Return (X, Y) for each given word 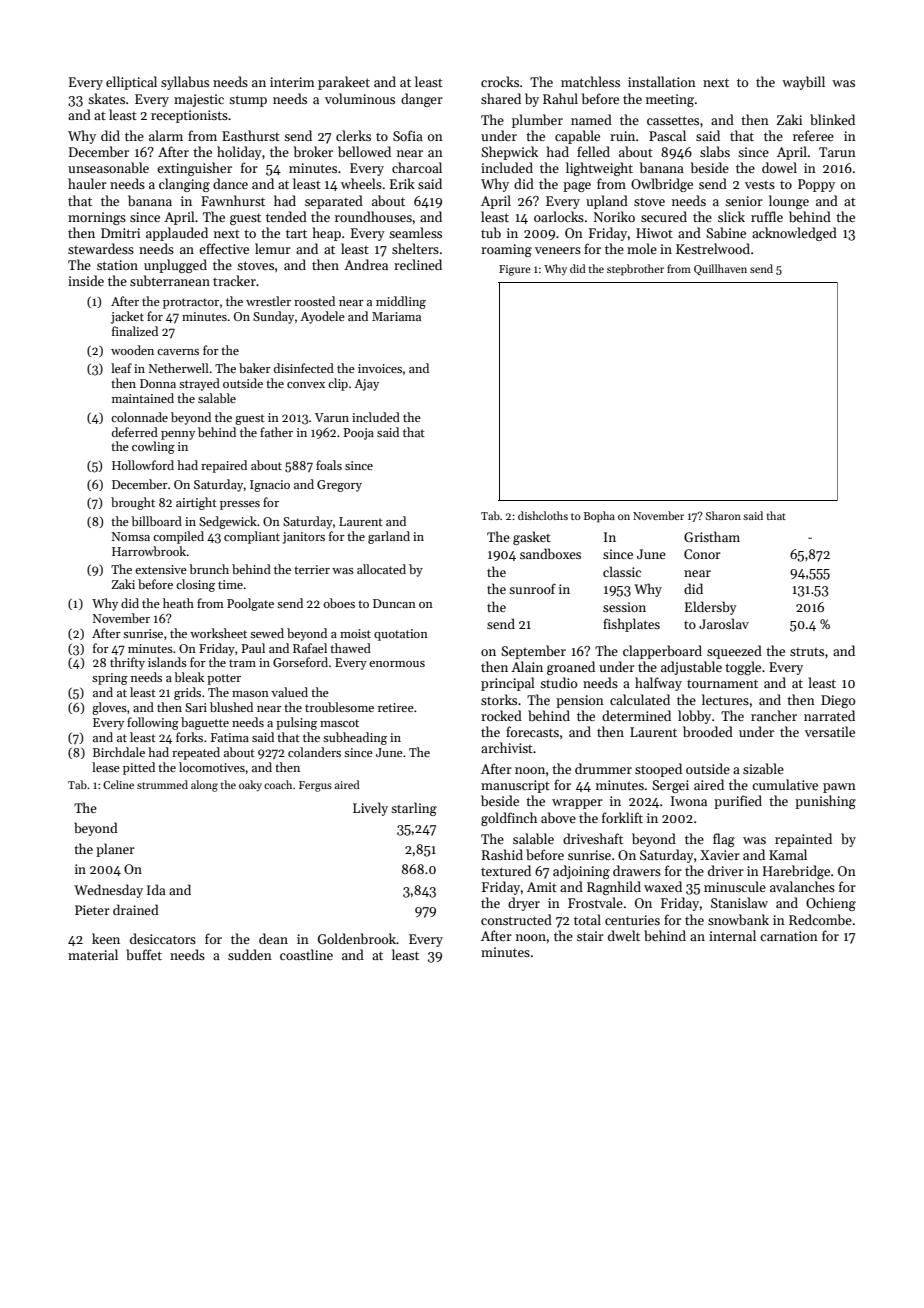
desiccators (163, 938)
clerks (353, 135)
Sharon (723, 515)
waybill (803, 83)
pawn (839, 788)
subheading (355, 738)
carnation (789, 936)
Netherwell (179, 368)
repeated (196, 753)
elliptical (131, 83)
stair (590, 936)
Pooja (358, 434)
